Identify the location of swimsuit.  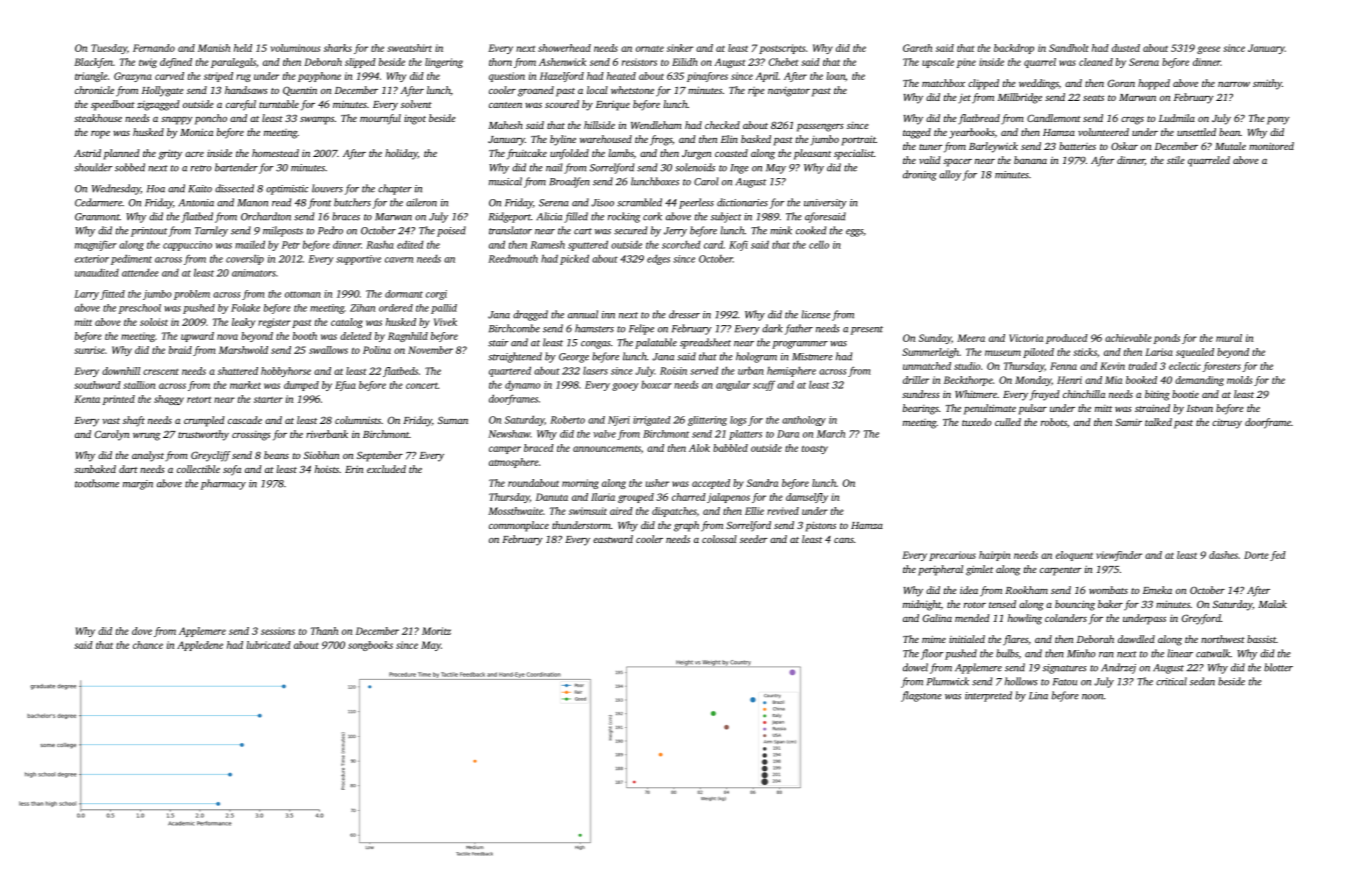
(588, 511).
